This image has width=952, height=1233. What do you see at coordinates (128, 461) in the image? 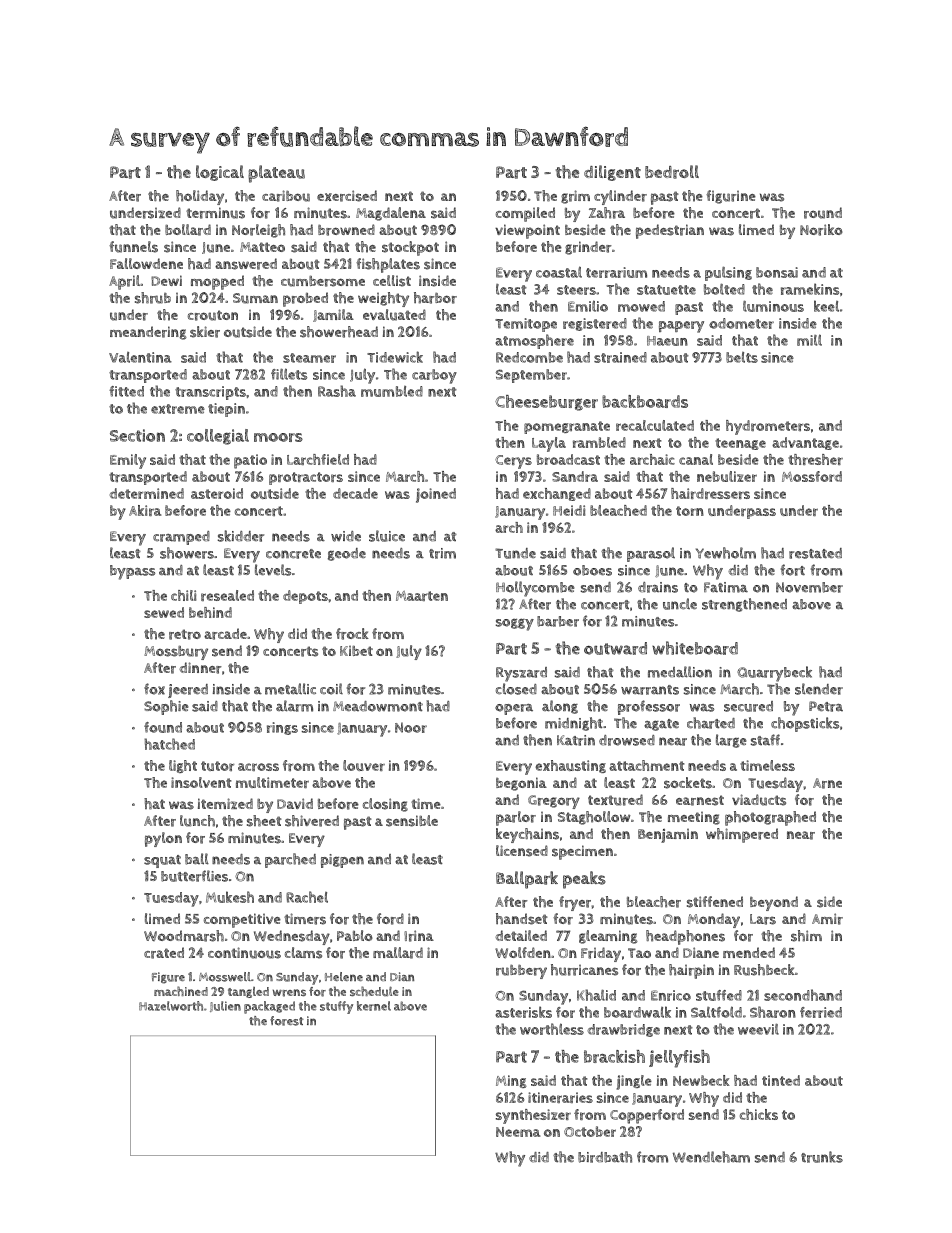
I see `Emily` at bounding box center [128, 461].
